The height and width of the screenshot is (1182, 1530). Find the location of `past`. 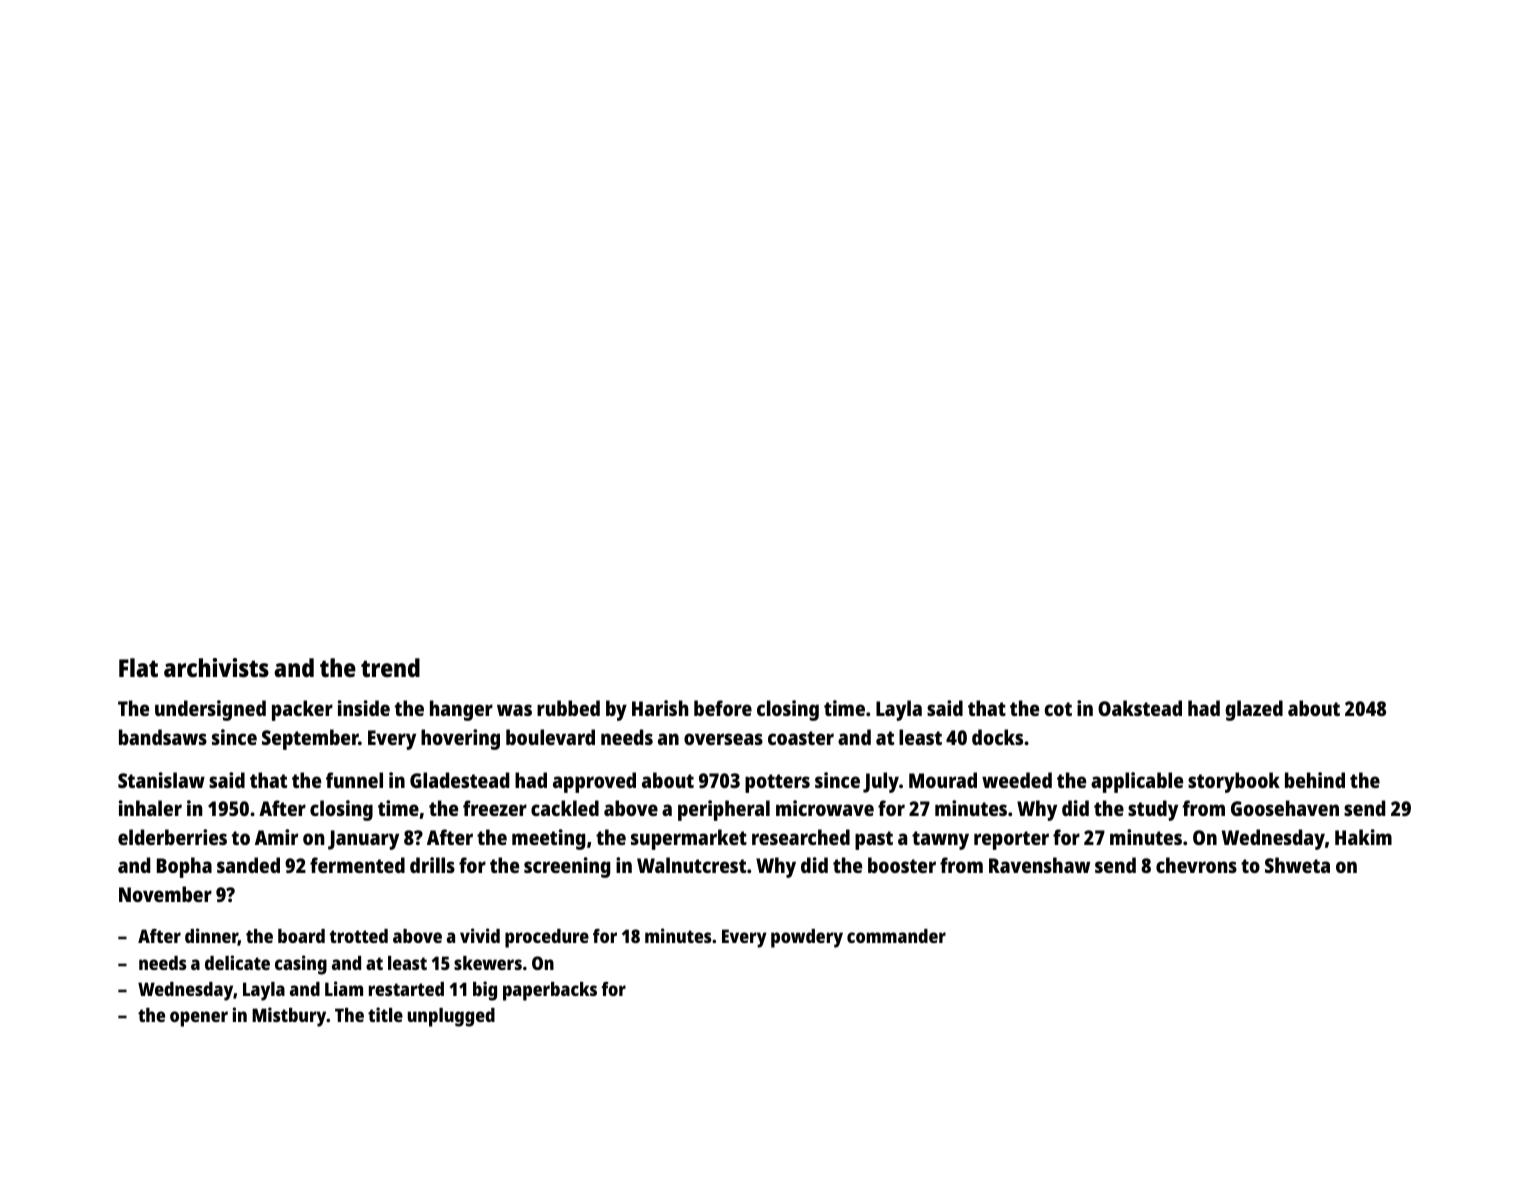

past is located at coordinates (874, 840).
